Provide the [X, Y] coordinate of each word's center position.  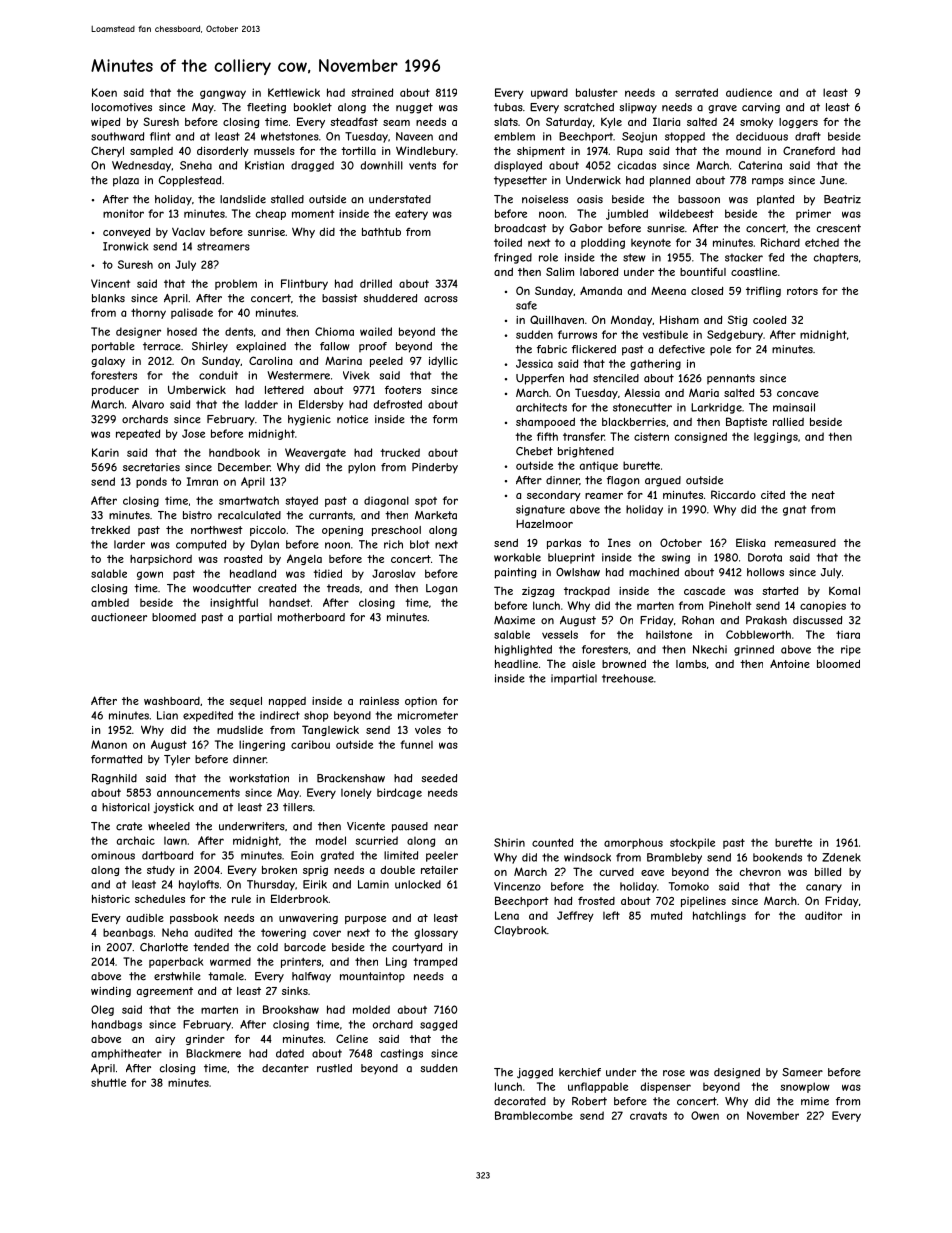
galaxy [108, 362]
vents [422, 165]
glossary [436, 933]
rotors [802, 291]
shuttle [108, 1083]
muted [666, 915]
